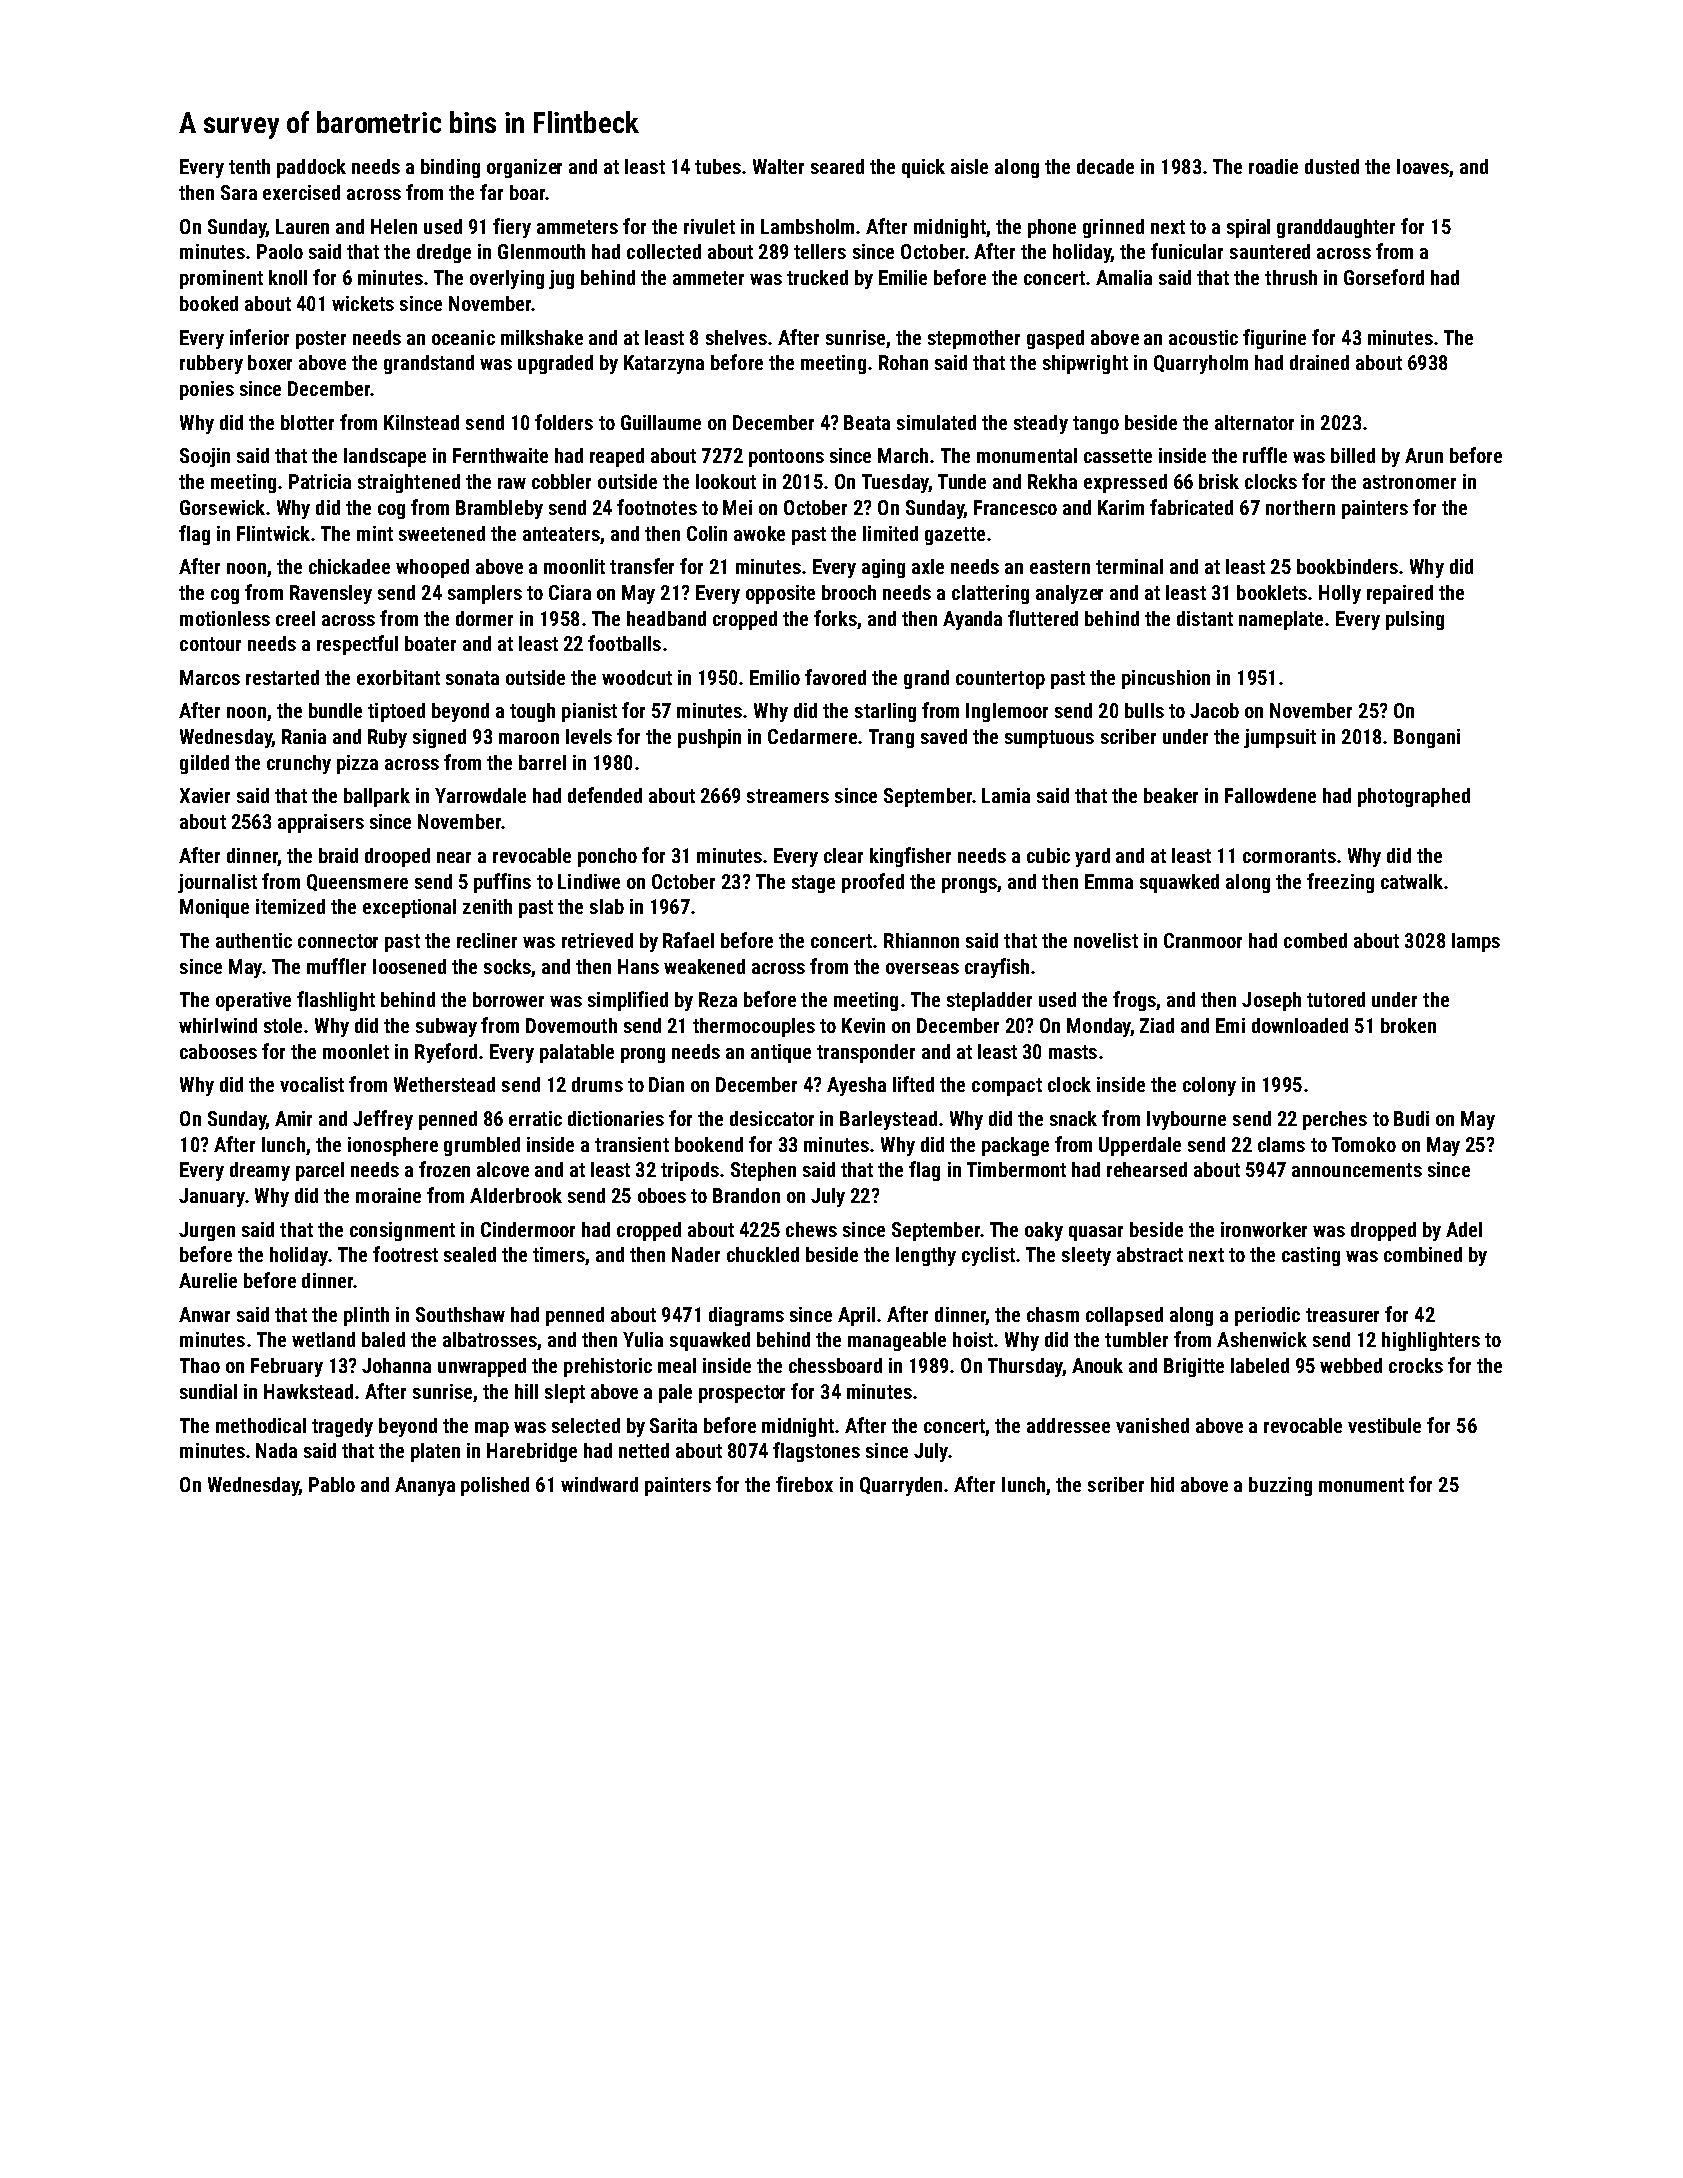  Describe the element at coordinates (1203, 940) in the screenshot. I see `Cranmoor` at that location.
